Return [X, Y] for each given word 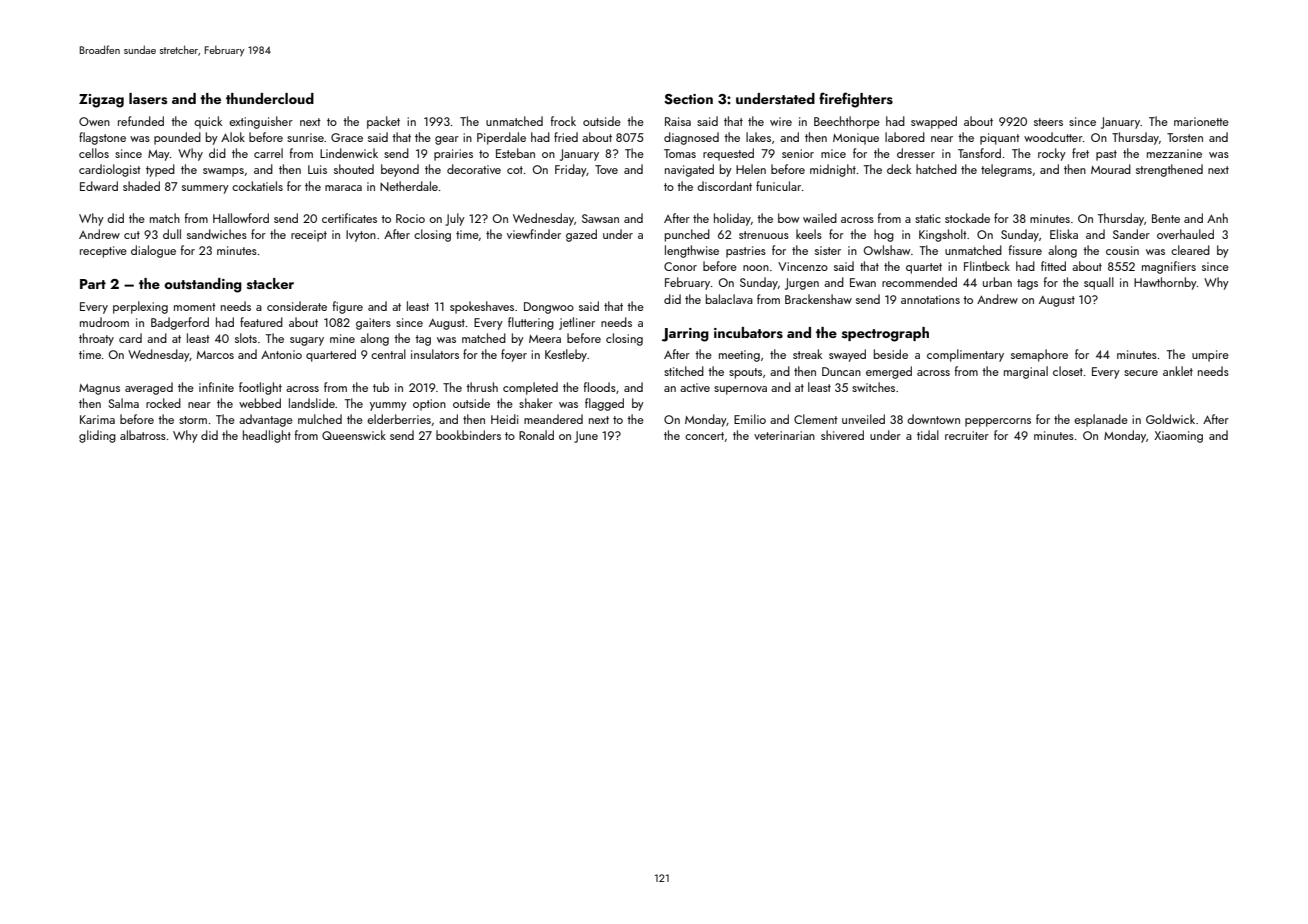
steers [1048, 122]
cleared [1190, 250]
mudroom [104, 322]
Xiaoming [1178, 437]
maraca [343, 188]
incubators [748, 332]
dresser [916, 153]
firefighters [856, 100]
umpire [1210, 356]
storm [193, 420]
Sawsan [600, 218]
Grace [347, 137]
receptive [103, 252]
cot [515, 170]
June [586, 437]
